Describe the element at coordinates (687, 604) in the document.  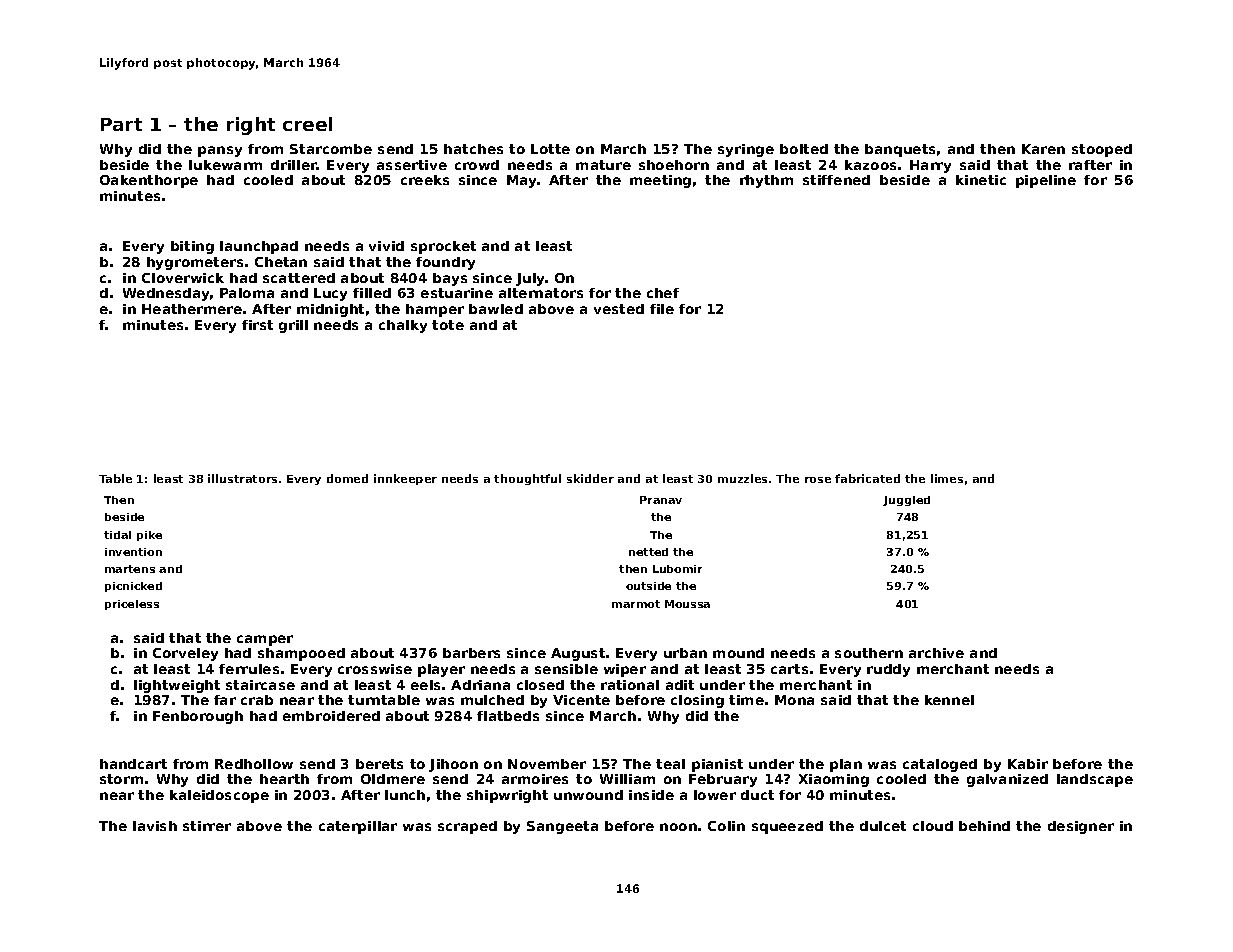
I see `Moussa` at that location.
